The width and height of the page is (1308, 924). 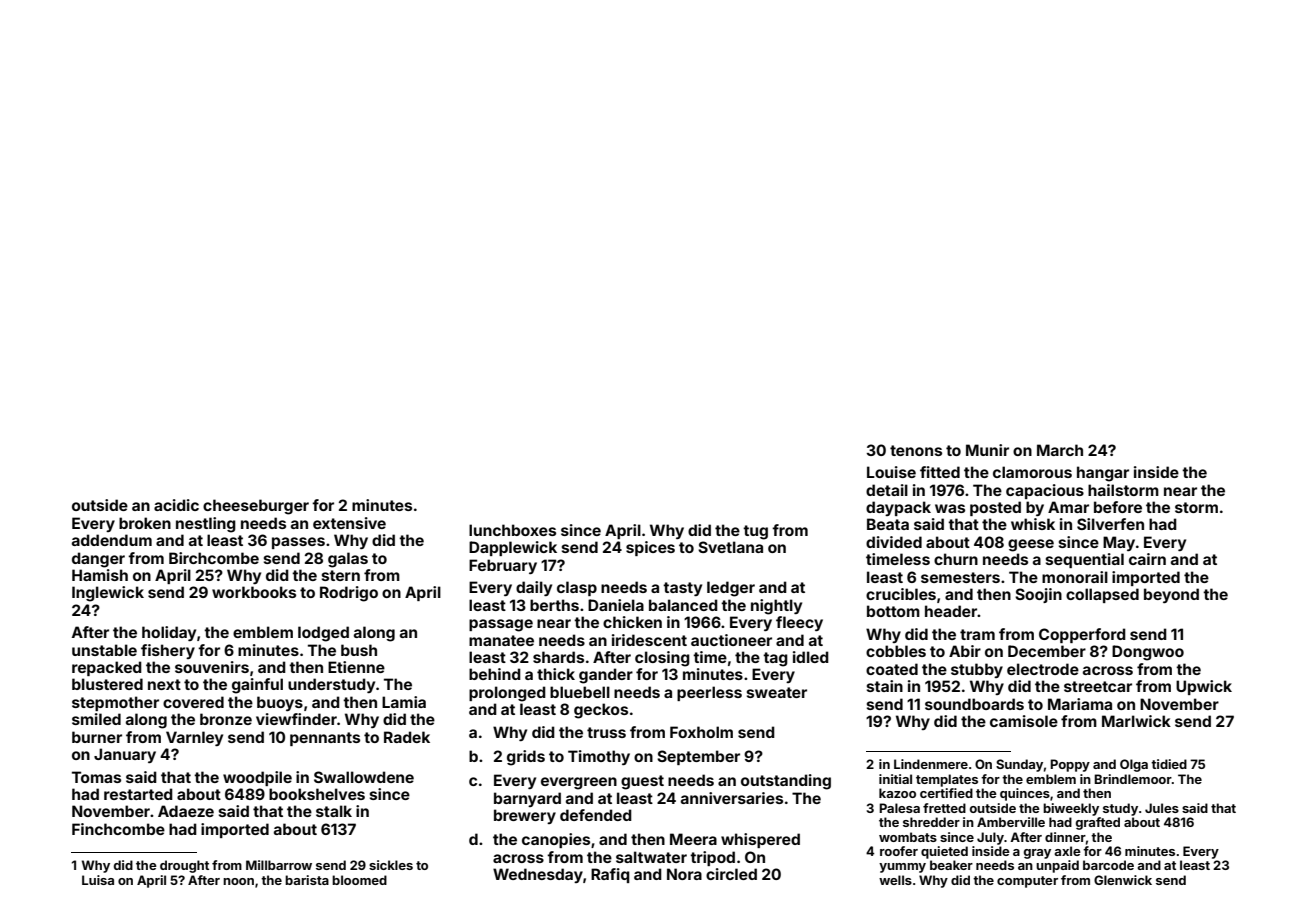 I want to click on acidic, so click(x=176, y=505).
